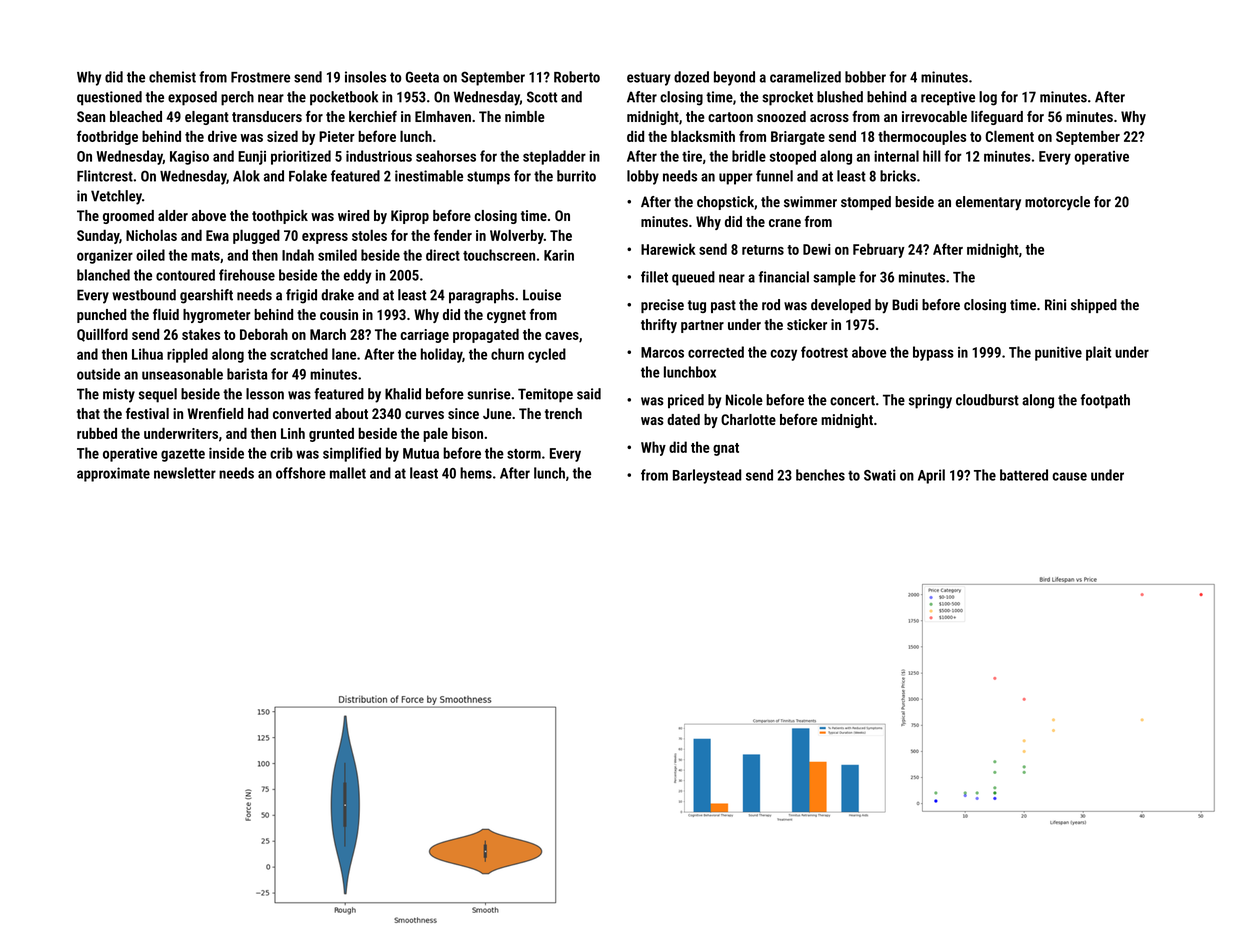 Image resolution: width=1233 pixels, height=952 pixels. Describe the element at coordinates (105, 176) in the page. I see `Flintcrest` at that location.
